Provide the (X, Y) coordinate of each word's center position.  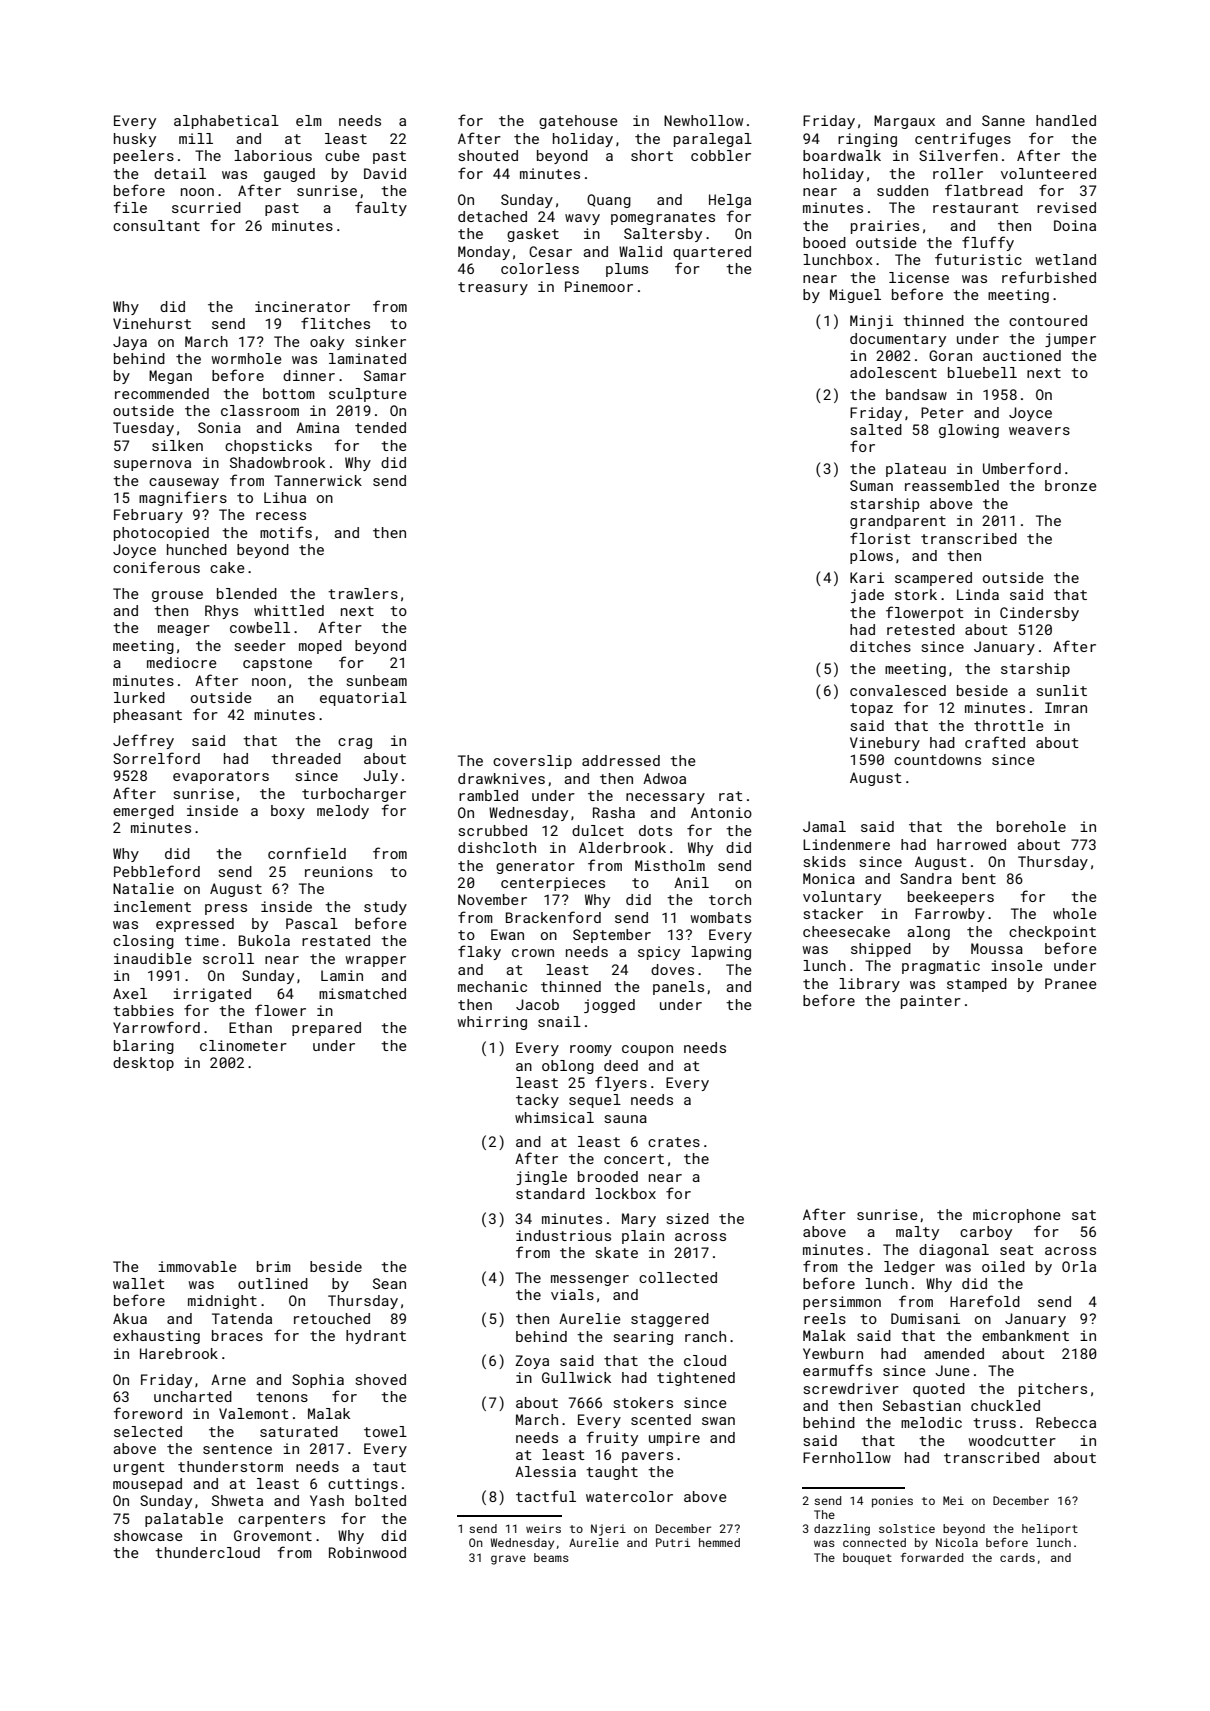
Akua (130, 1318)
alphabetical (226, 122)
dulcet (598, 830)
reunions (339, 871)
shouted (488, 155)
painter (931, 1002)
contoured (1048, 320)
